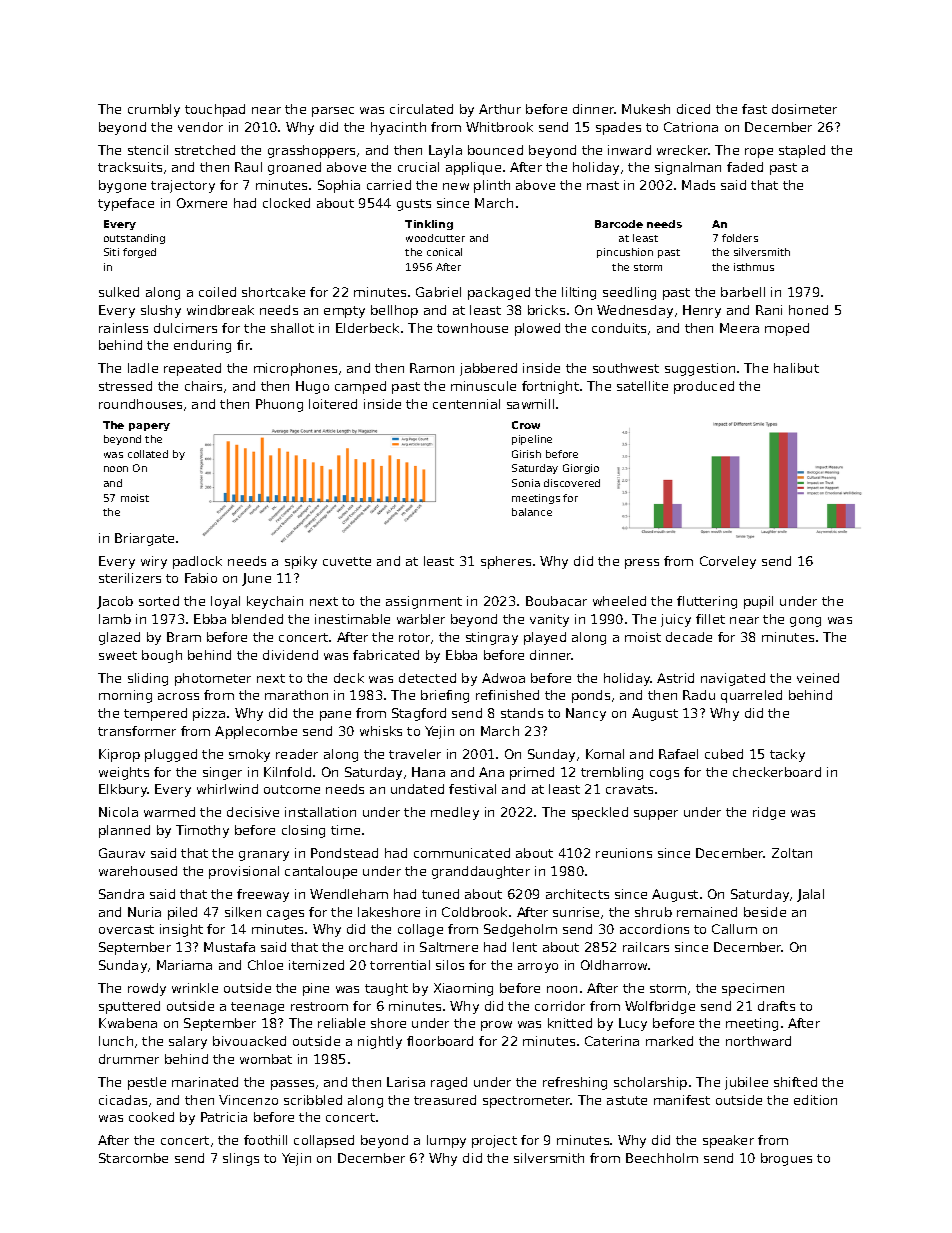 Image resolution: width=952 pixels, height=1233 pixels. Describe the element at coordinates (144, 539) in the document. I see `Briargate` at that location.
